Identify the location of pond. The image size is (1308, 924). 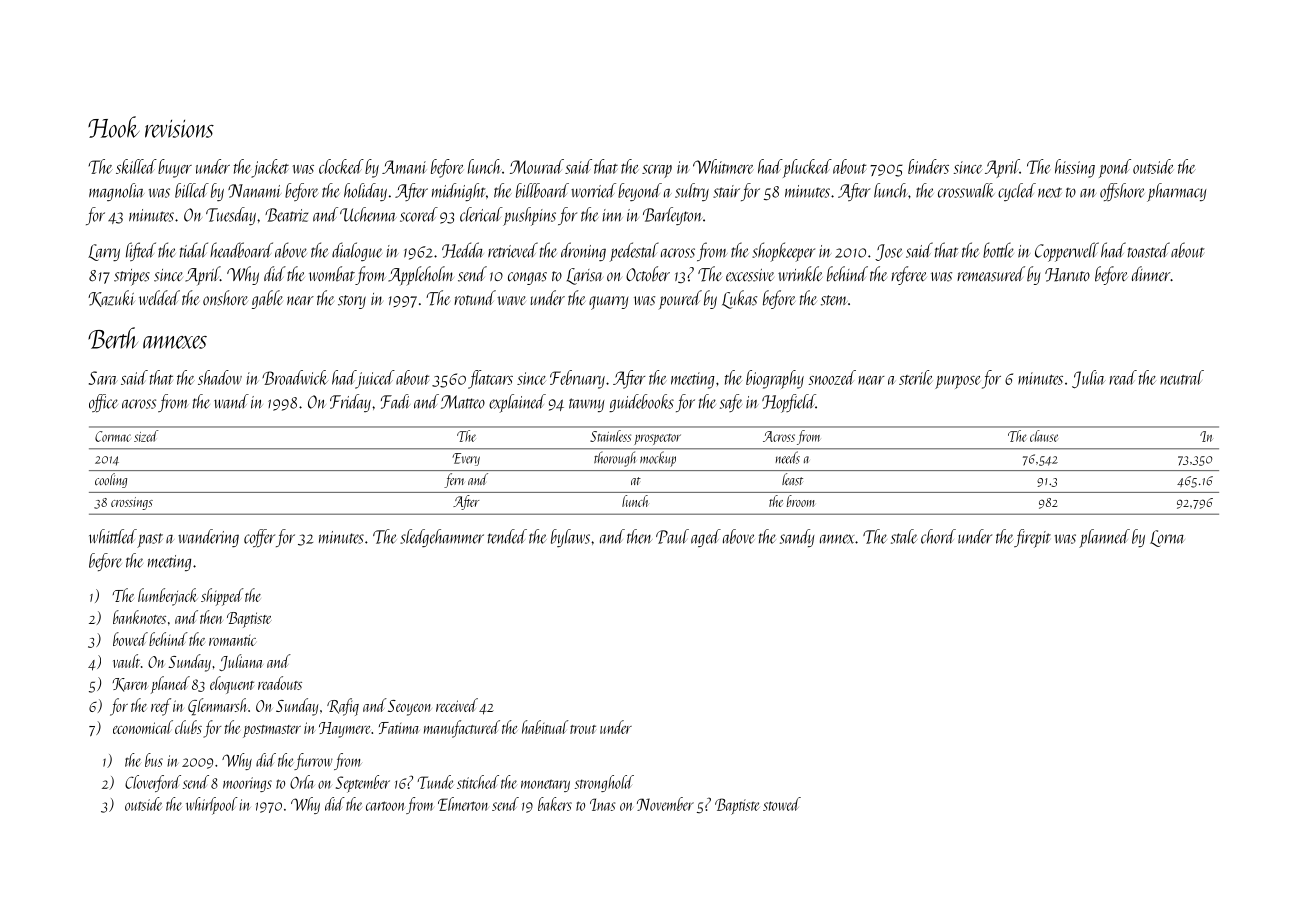
(1115, 168).
